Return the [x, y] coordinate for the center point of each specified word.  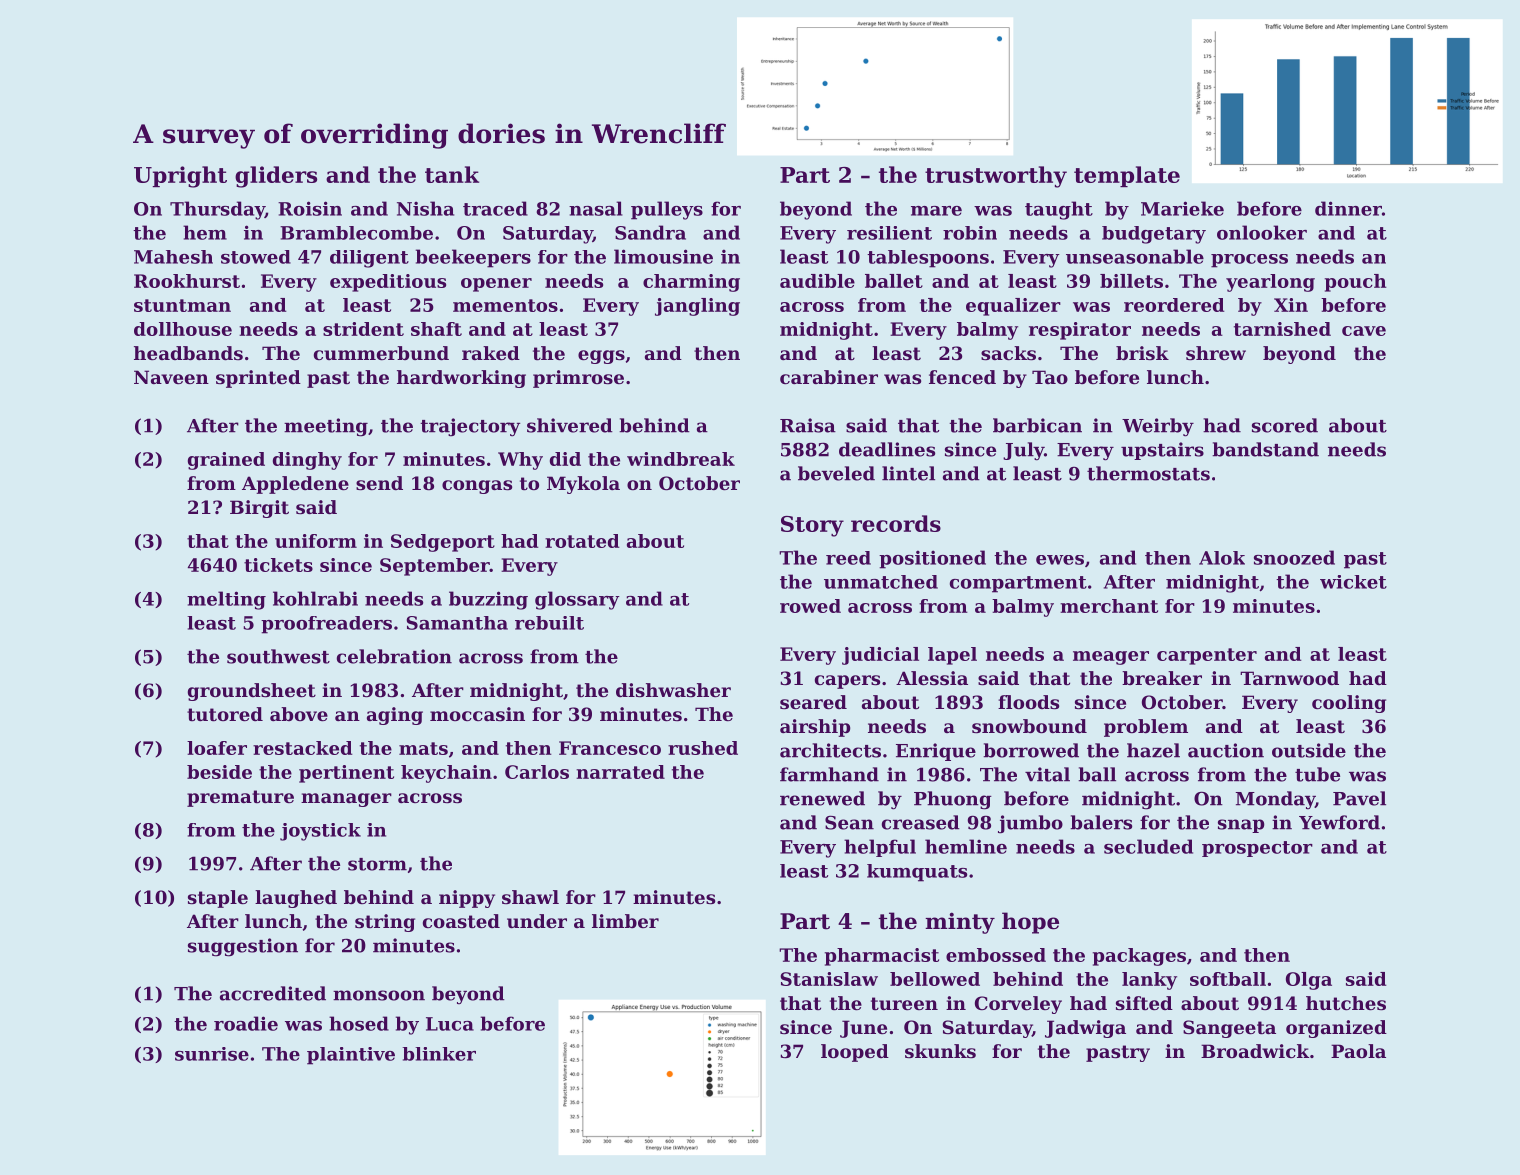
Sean [849, 822]
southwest [278, 656]
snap [1241, 826]
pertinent [346, 774]
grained [226, 461]
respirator [1080, 331]
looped [855, 1053]
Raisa [808, 425]
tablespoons [928, 259]
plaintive [351, 1056]
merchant [1109, 606]
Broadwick [1255, 1051]
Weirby [1158, 427]
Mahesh [173, 257]
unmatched [881, 582]
